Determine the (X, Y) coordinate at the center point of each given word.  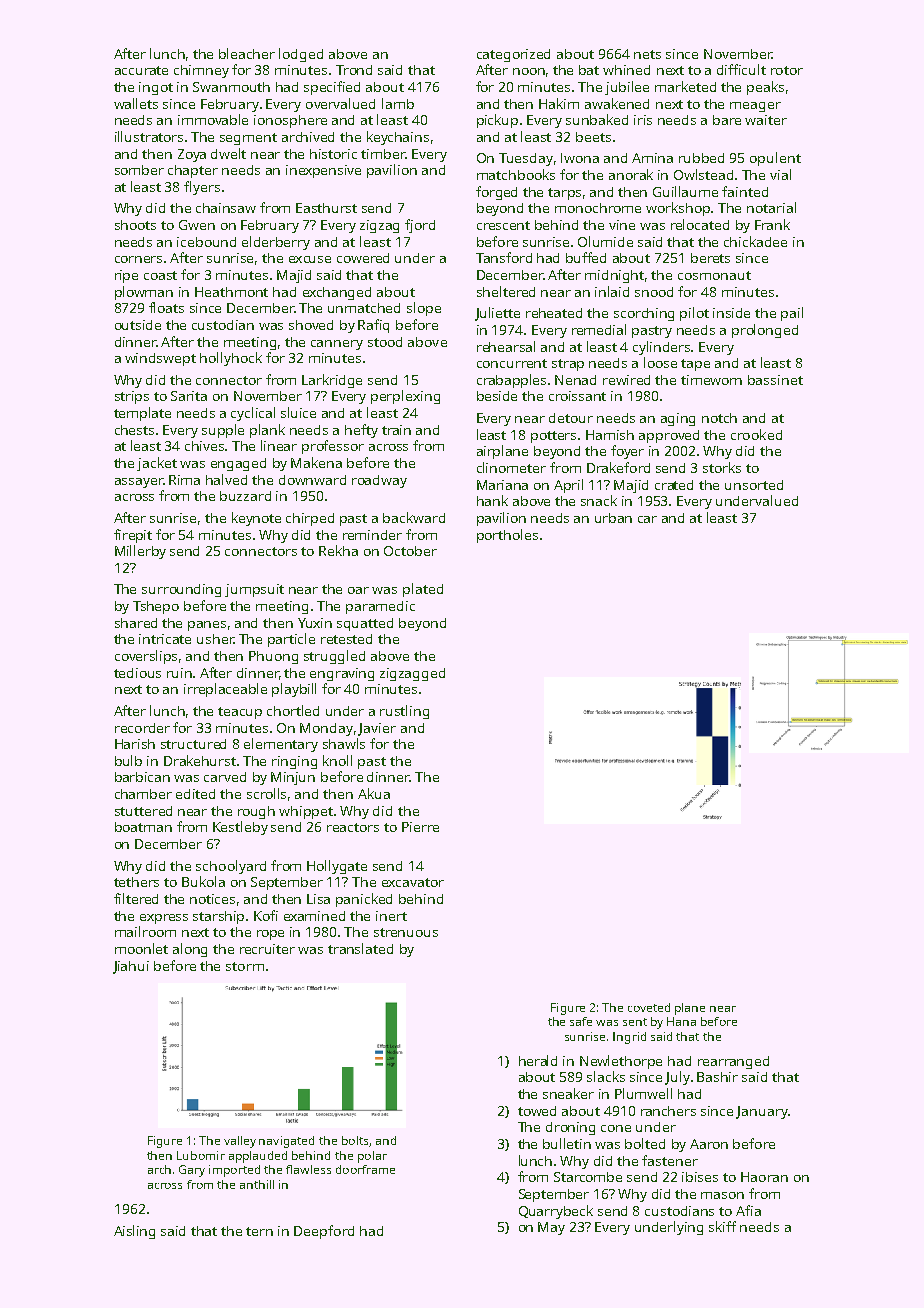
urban (613, 518)
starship (218, 917)
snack (599, 500)
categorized (513, 55)
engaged (238, 464)
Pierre (420, 827)
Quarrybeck (556, 1212)
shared (136, 623)
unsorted (754, 485)
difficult (741, 69)
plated (423, 590)
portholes (507, 536)
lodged (301, 55)
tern (259, 1231)
